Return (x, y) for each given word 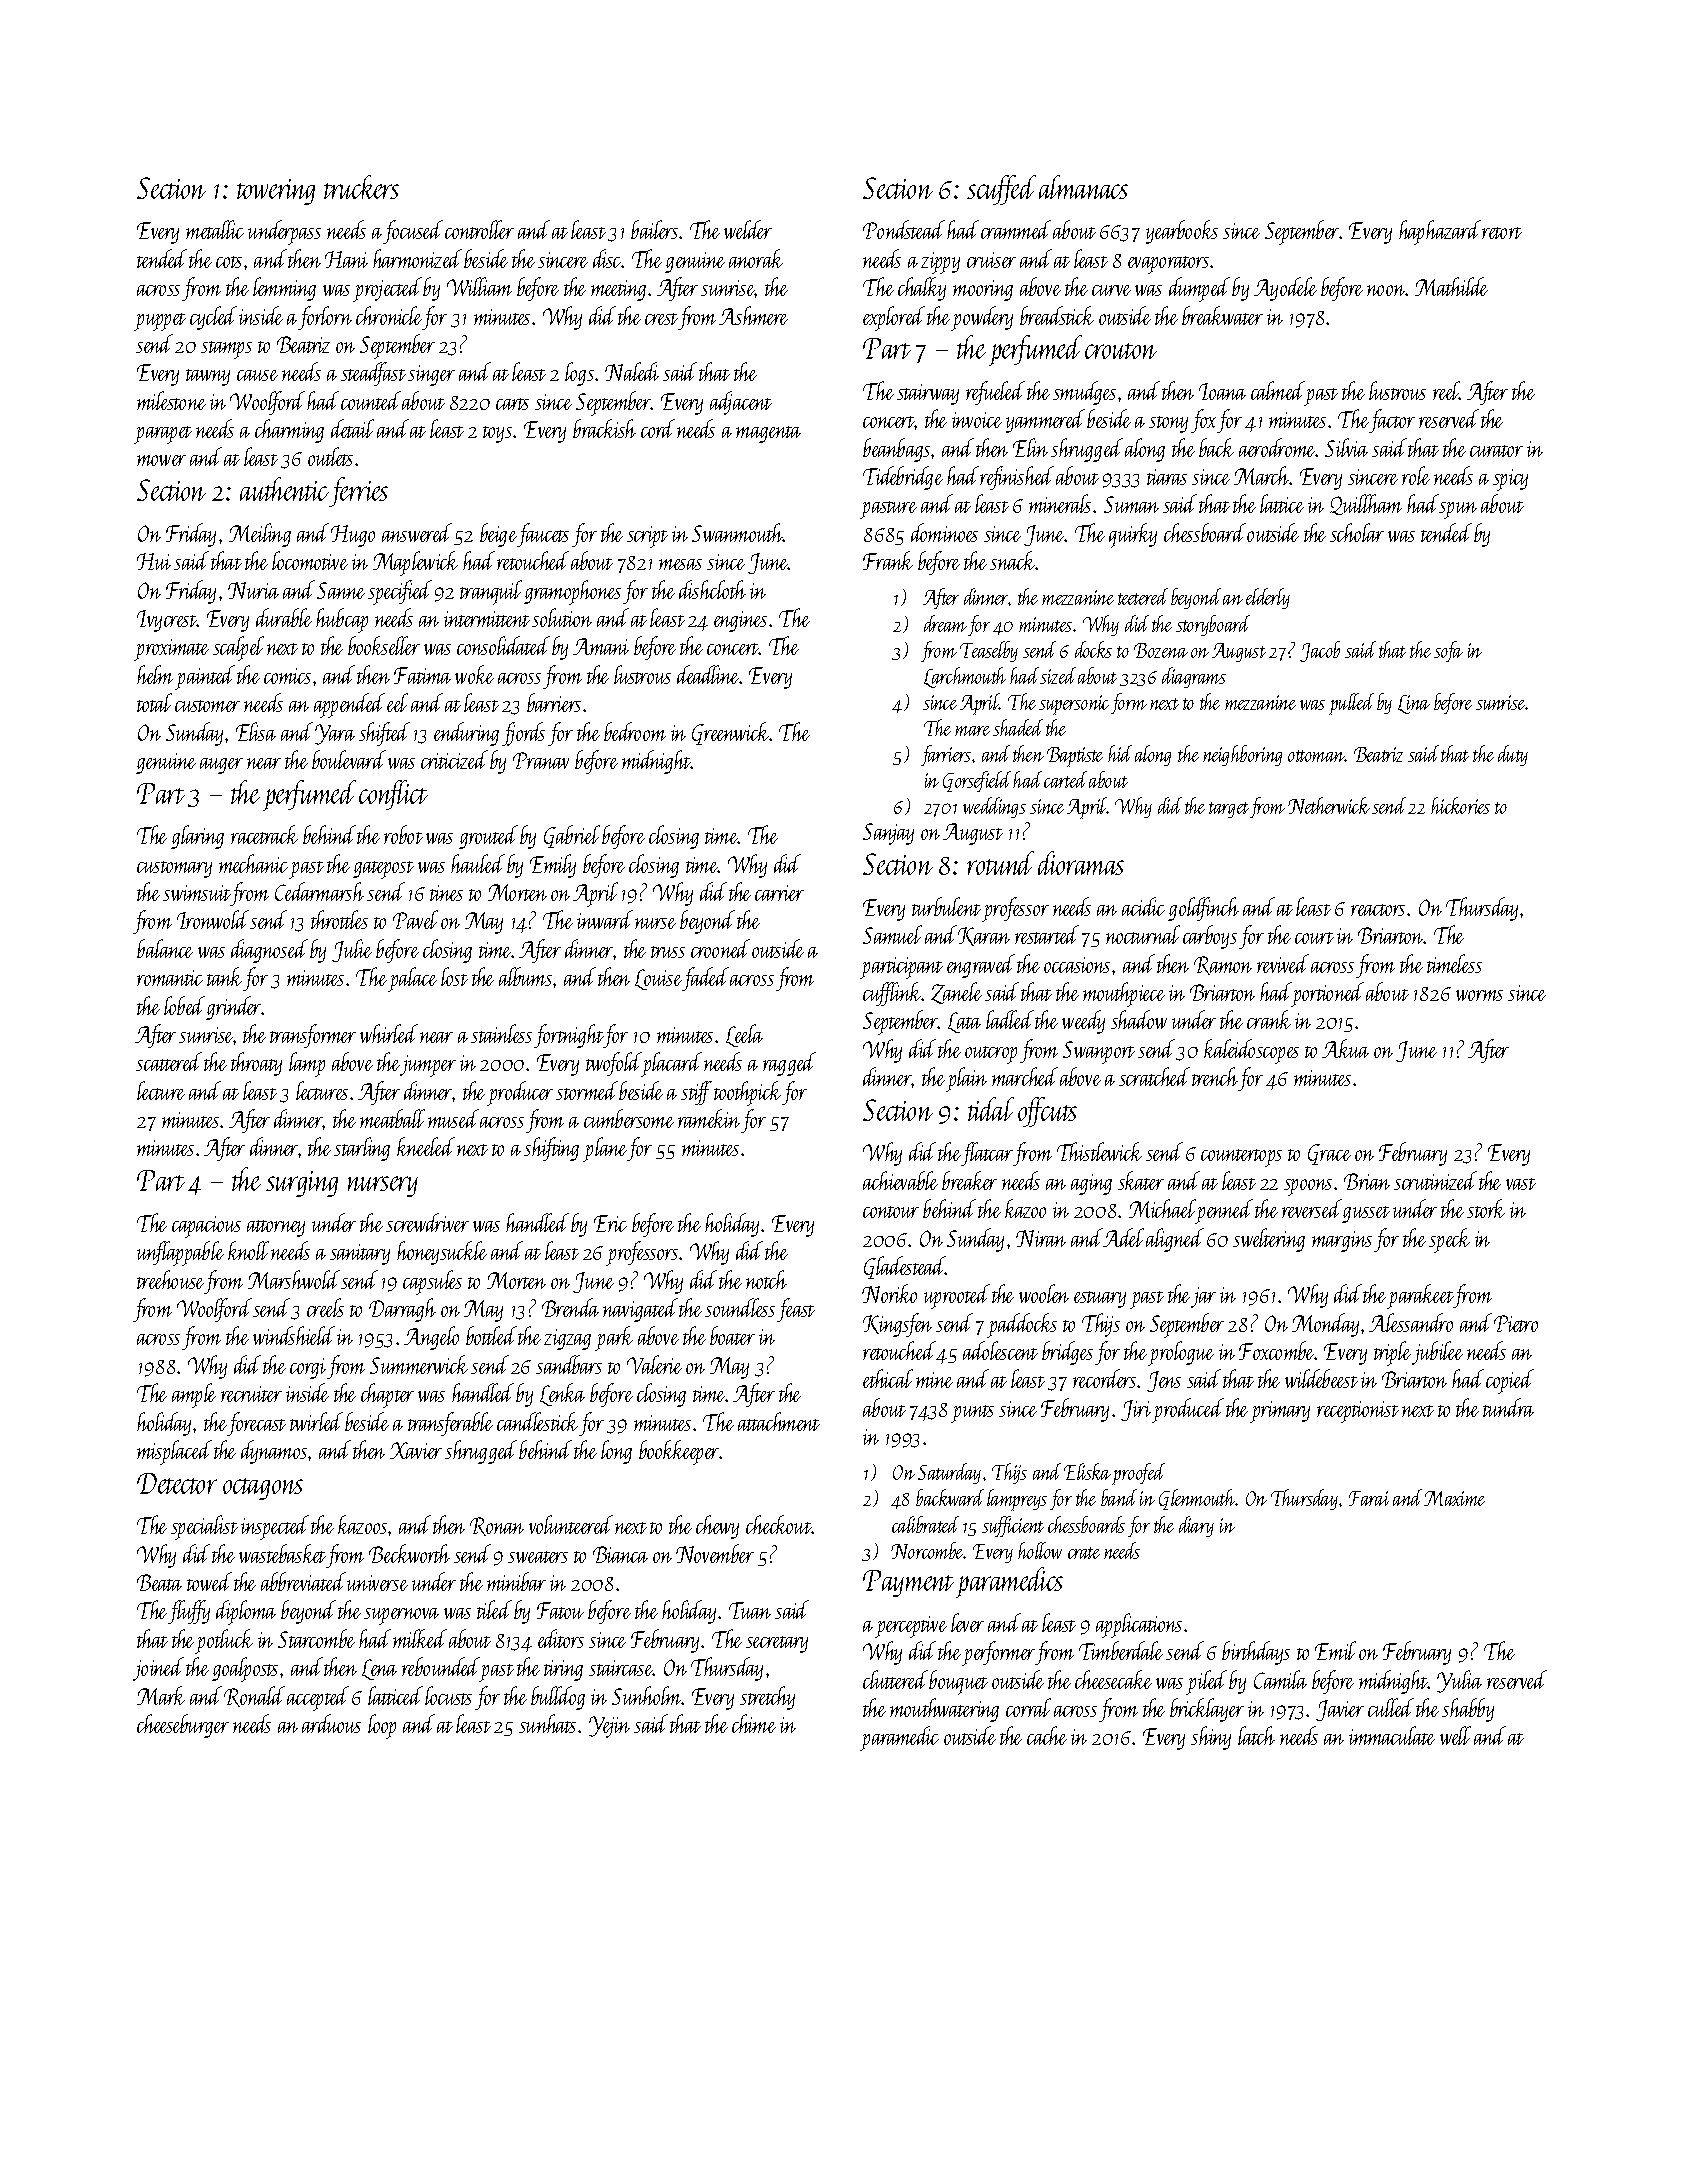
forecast (256, 1424)
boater (732, 1335)
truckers (361, 187)
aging (1091, 1184)
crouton (1121, 351)
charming (289, 431)
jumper (428, 1066)
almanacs (1083, 187)
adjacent (741, 403)
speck (1449, 1240)
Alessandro (1411, 1322)
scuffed (1001, 190)
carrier (779, 893)
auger (221, 766)
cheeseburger (183, 1726)
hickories (1460, 805)
